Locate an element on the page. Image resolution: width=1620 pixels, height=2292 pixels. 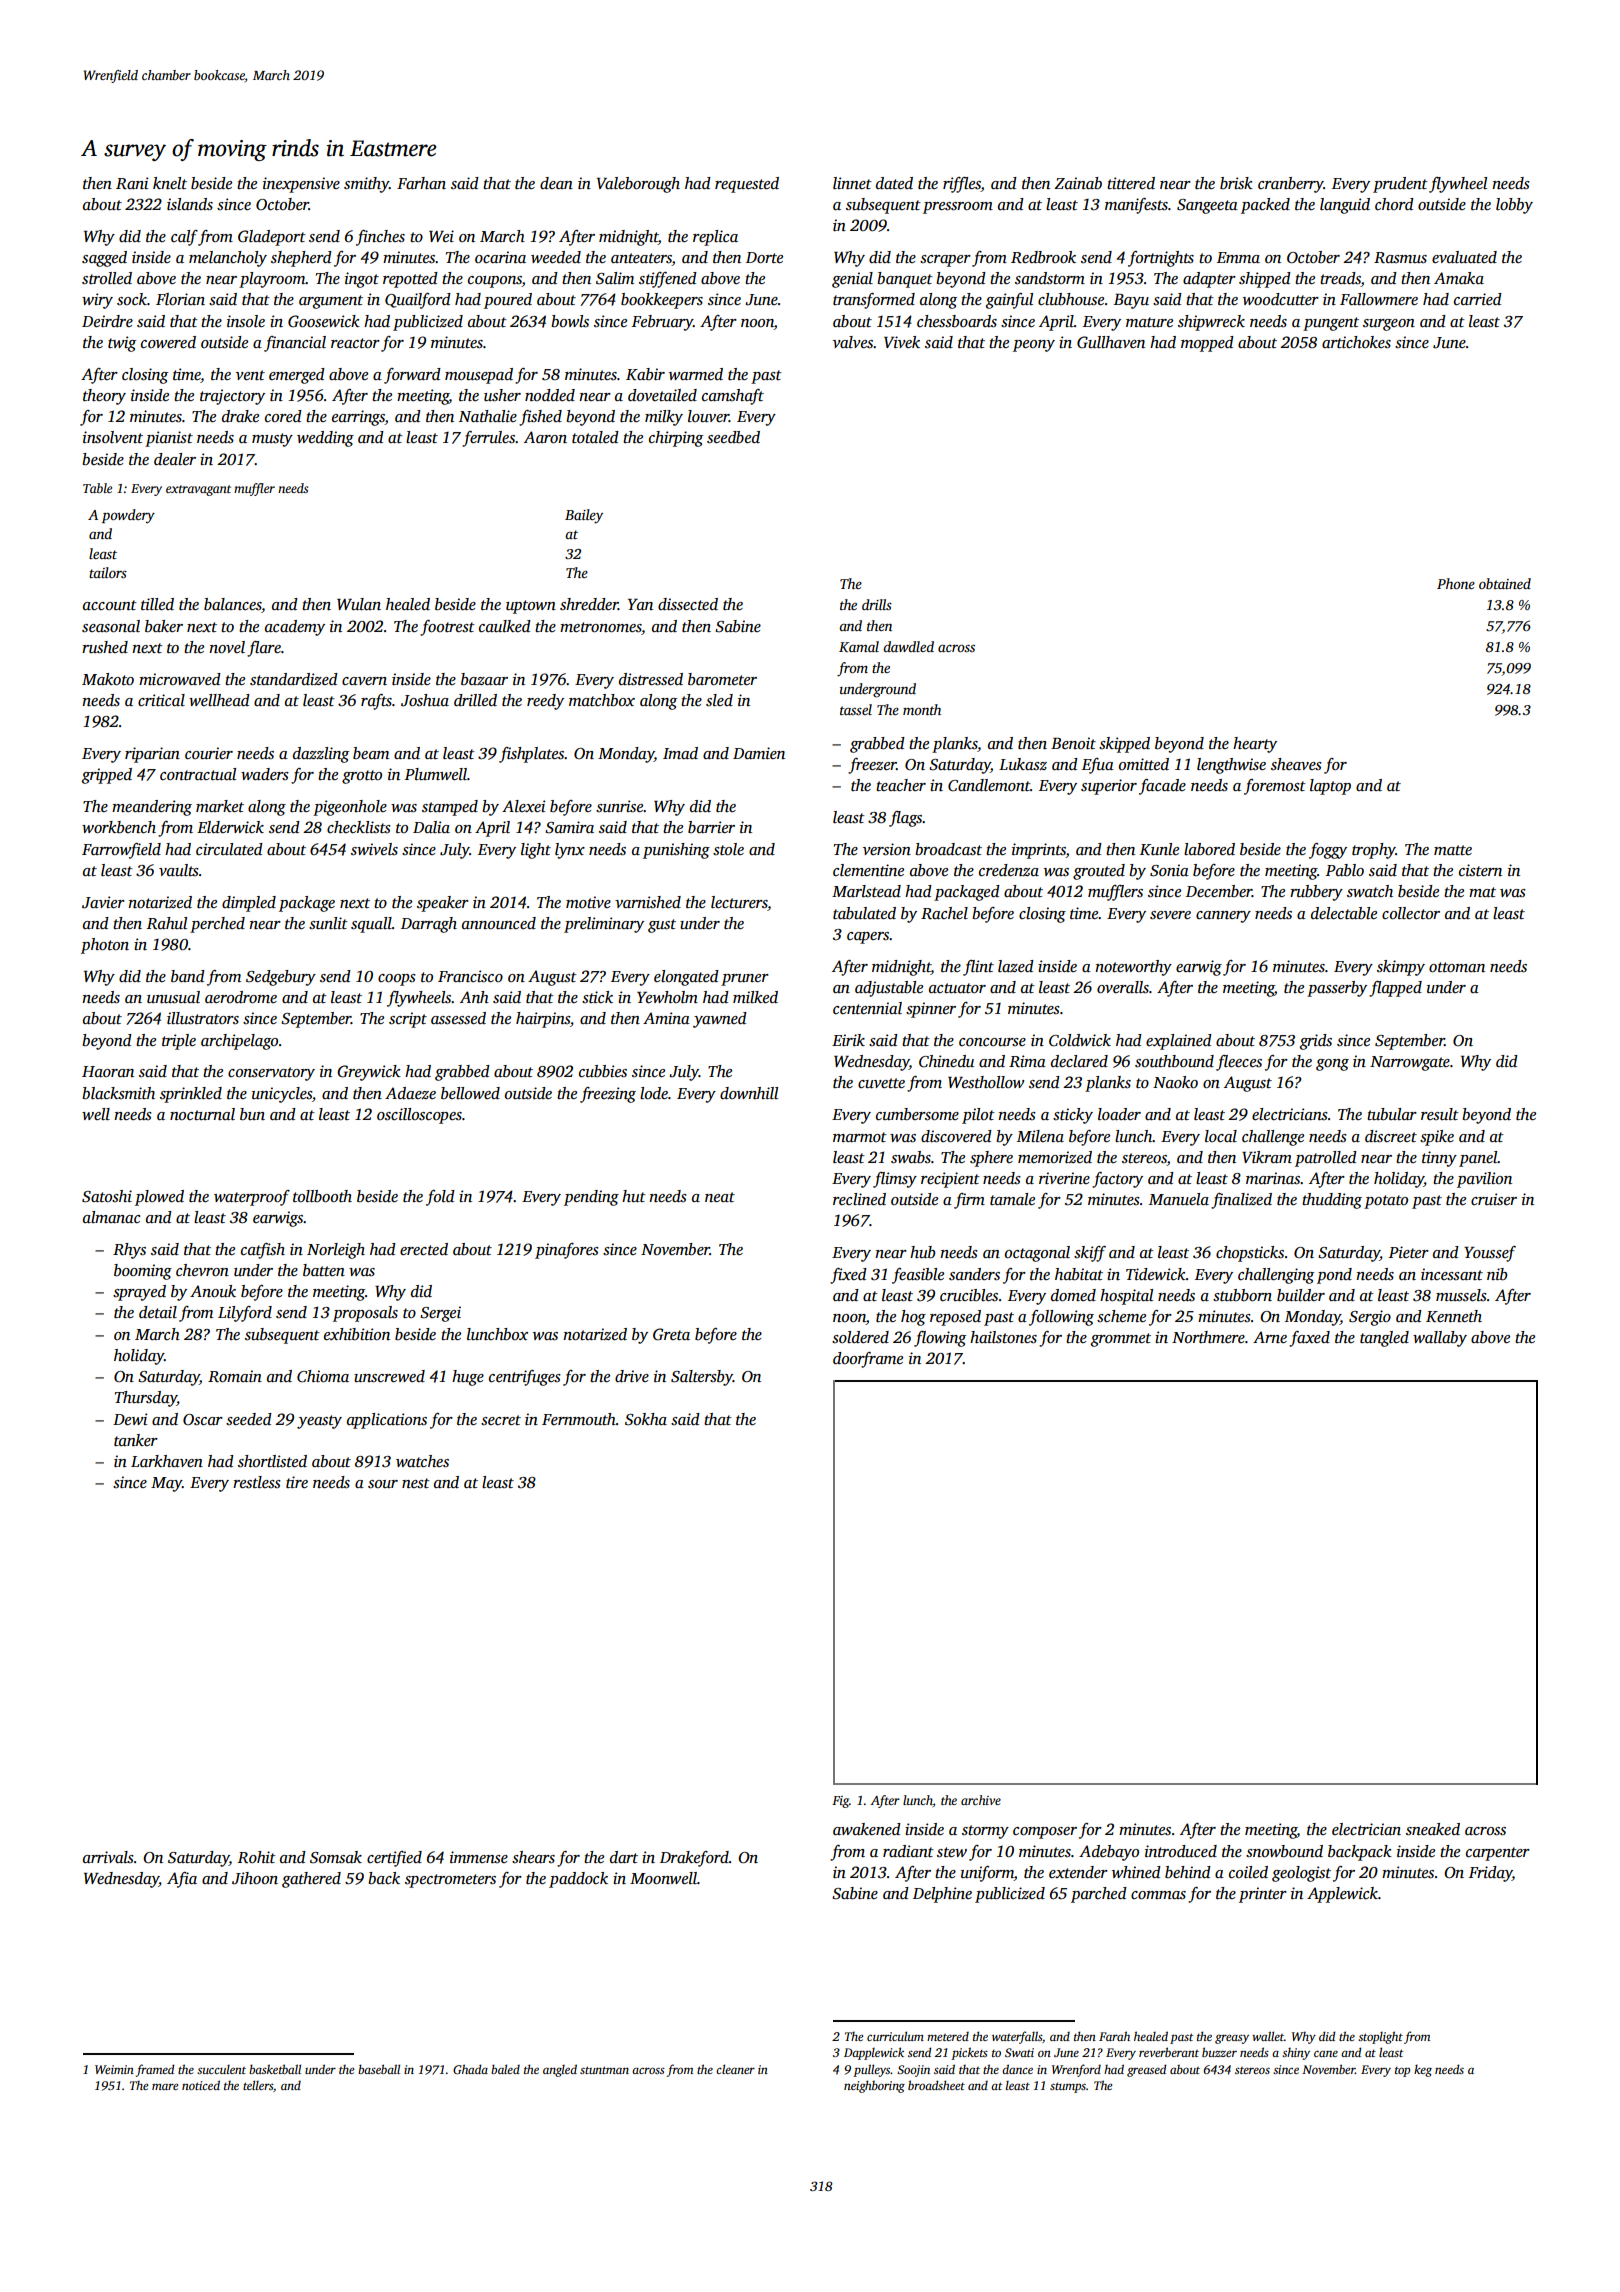
Emma is located at coordinates (1238, 257).
